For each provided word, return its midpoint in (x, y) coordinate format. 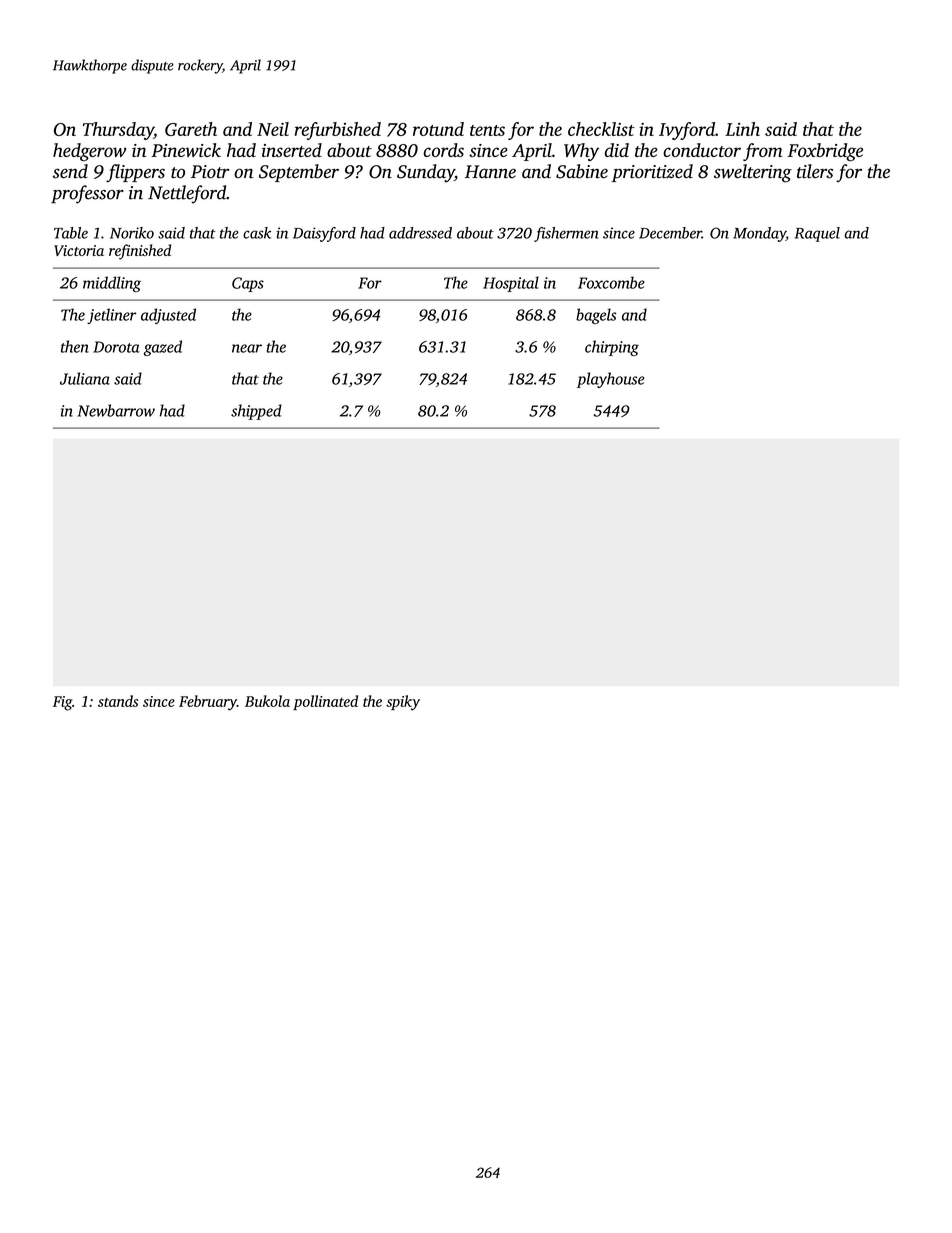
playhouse (610, 380)
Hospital (511, 284)
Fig (62, 703)
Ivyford (687, 131)
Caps (248, 284)
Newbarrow (116, 410)
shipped (256, 412)
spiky (403, 703)
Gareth (191, 129)
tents (487, 130)
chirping (612, 348)
